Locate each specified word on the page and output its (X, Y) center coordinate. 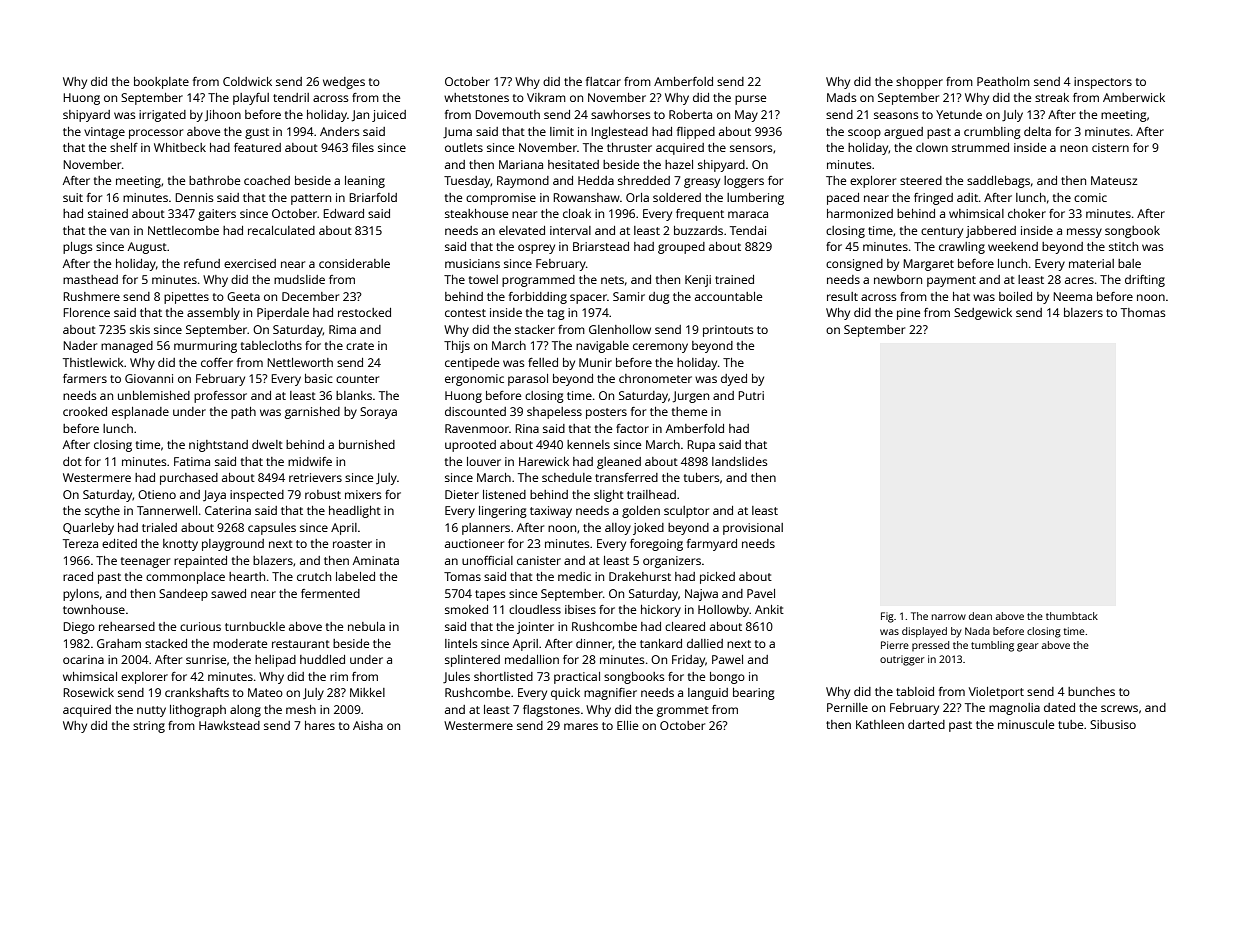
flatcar (603, 81)
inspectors (1103, 83)
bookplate (161, 83)
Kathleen (880, 724)
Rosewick (88, 692)
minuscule (1026, 724)
